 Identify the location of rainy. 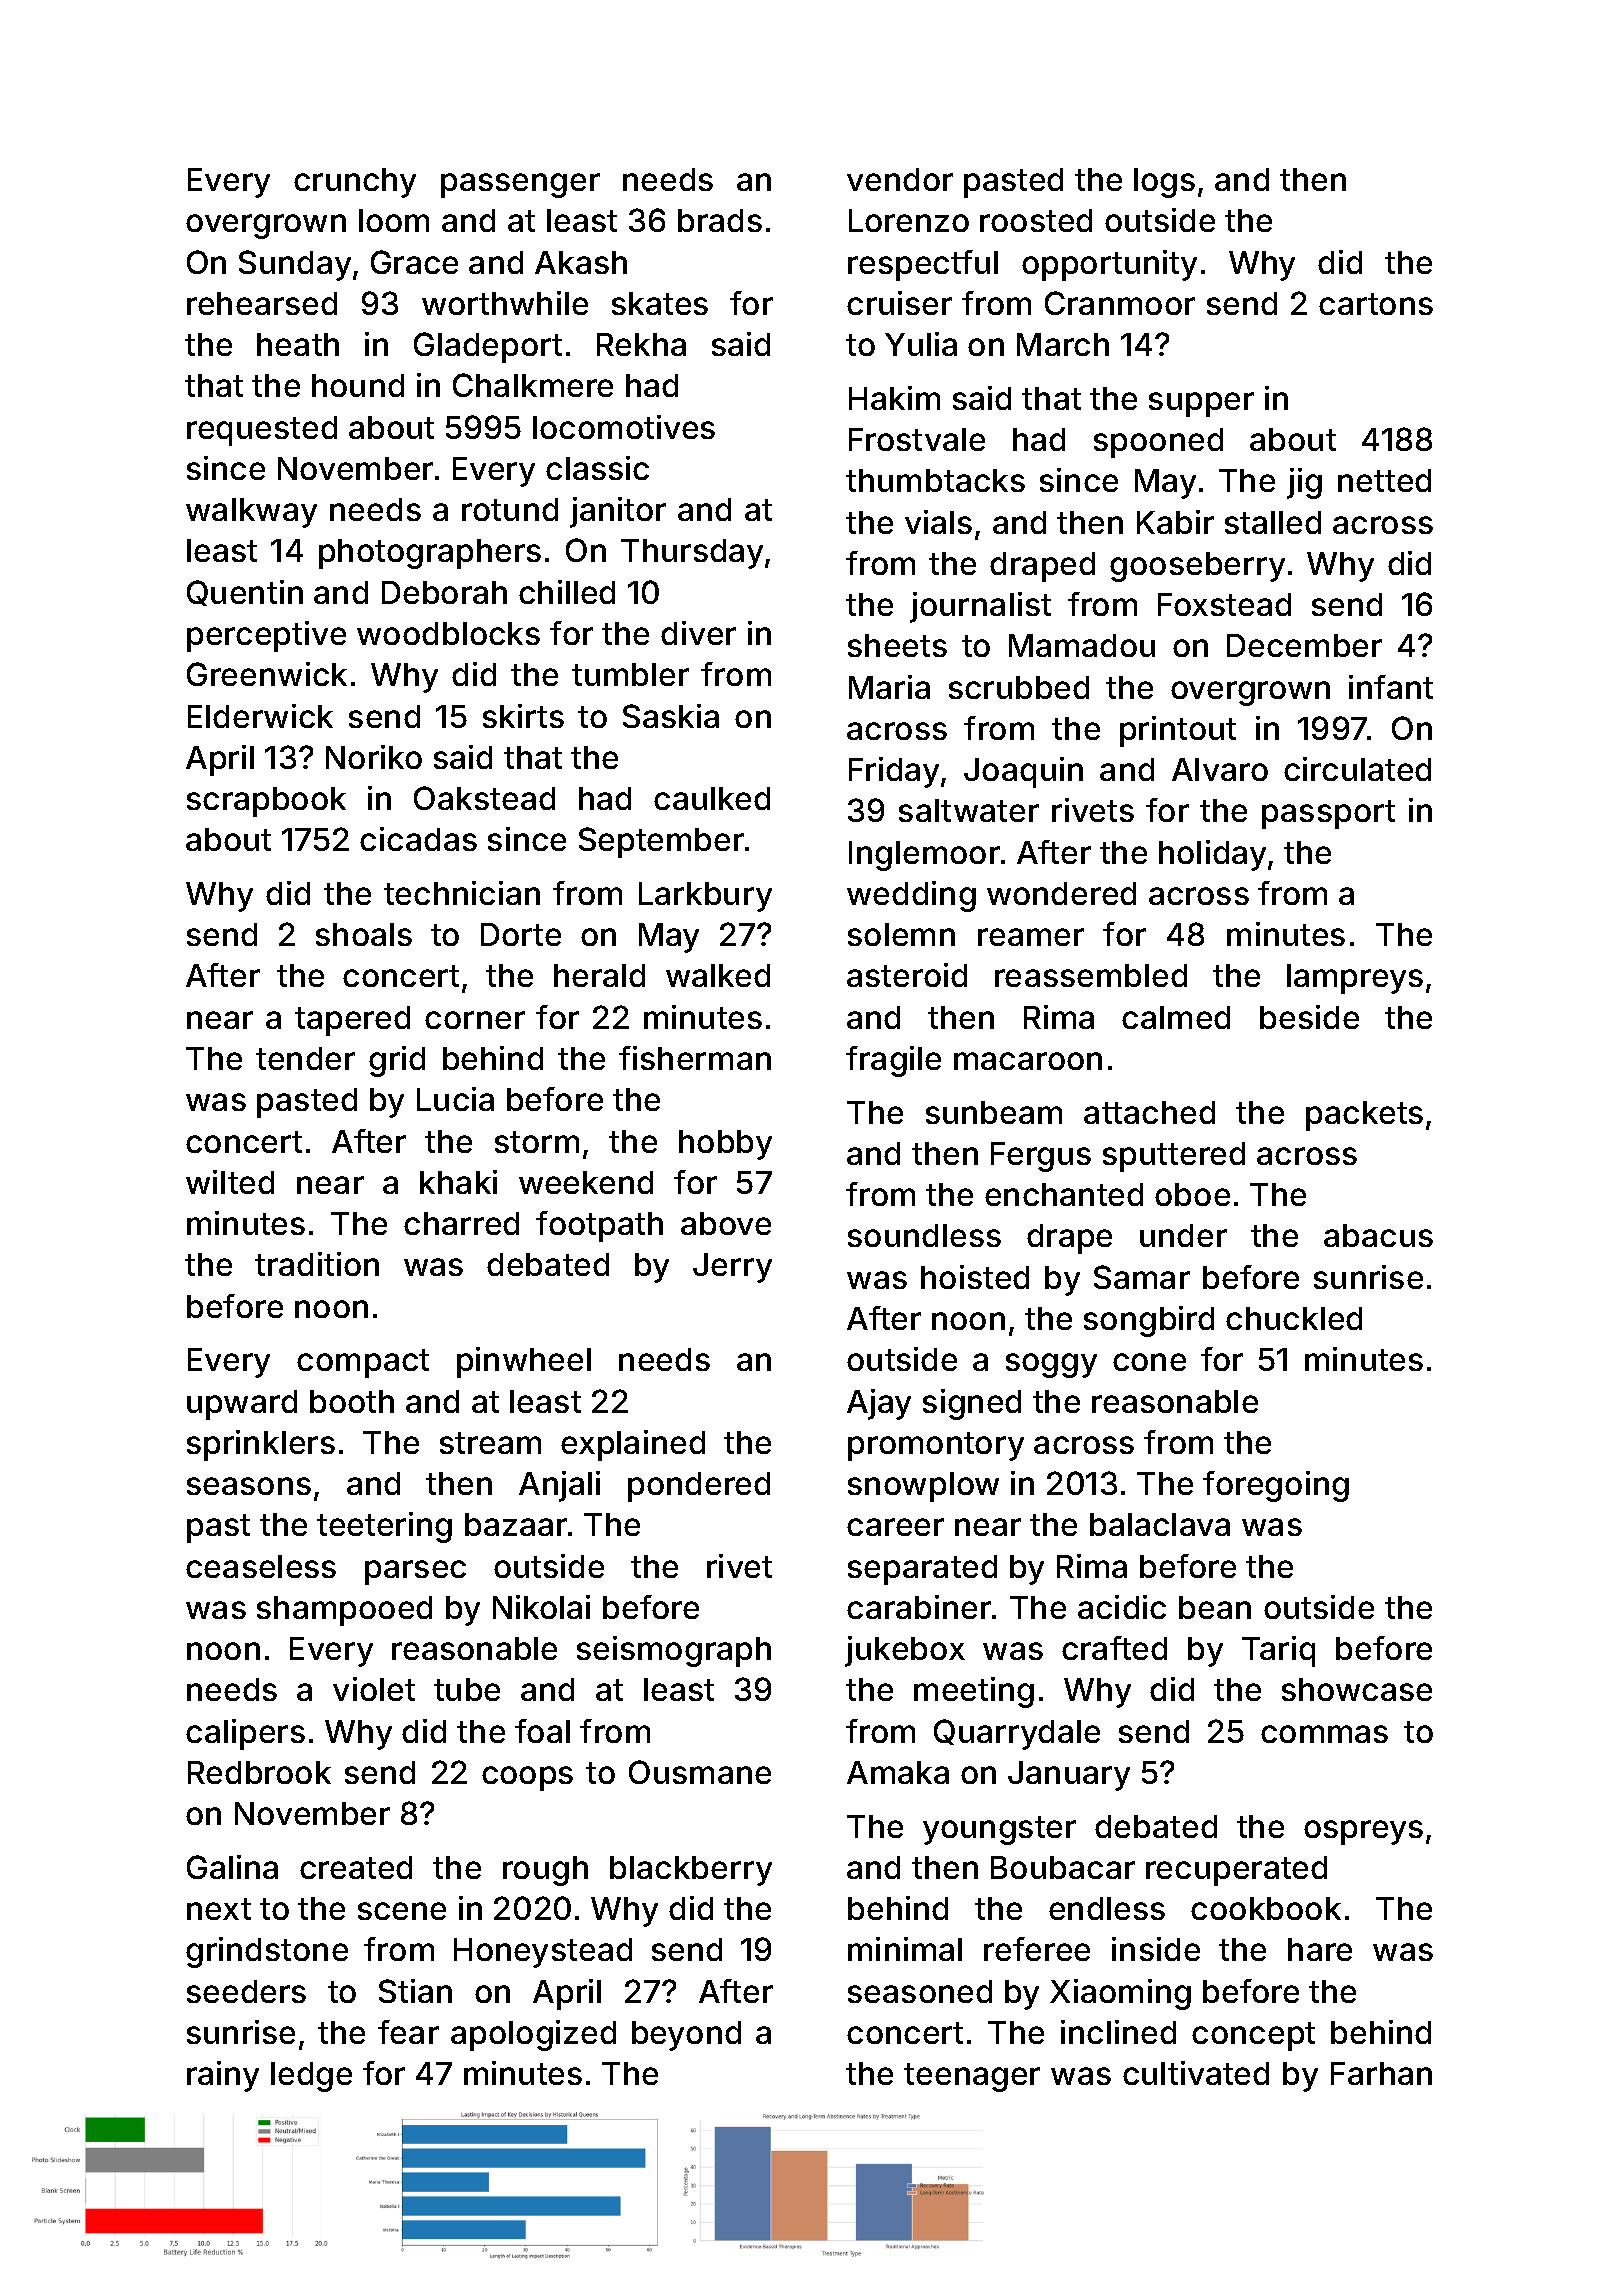
(223, 2076).
